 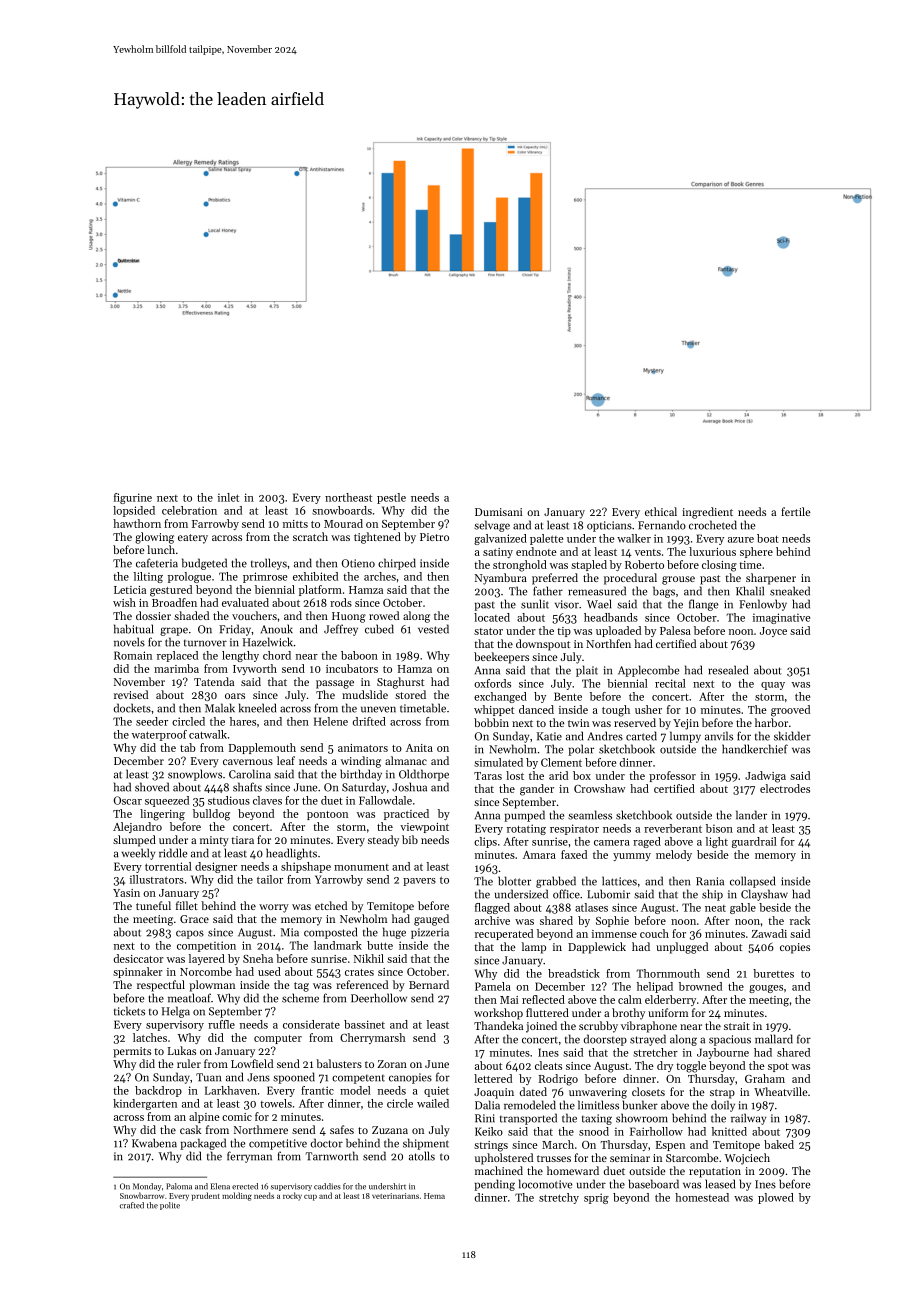 I want to click on budgeted, so click(x=204, y=564).
